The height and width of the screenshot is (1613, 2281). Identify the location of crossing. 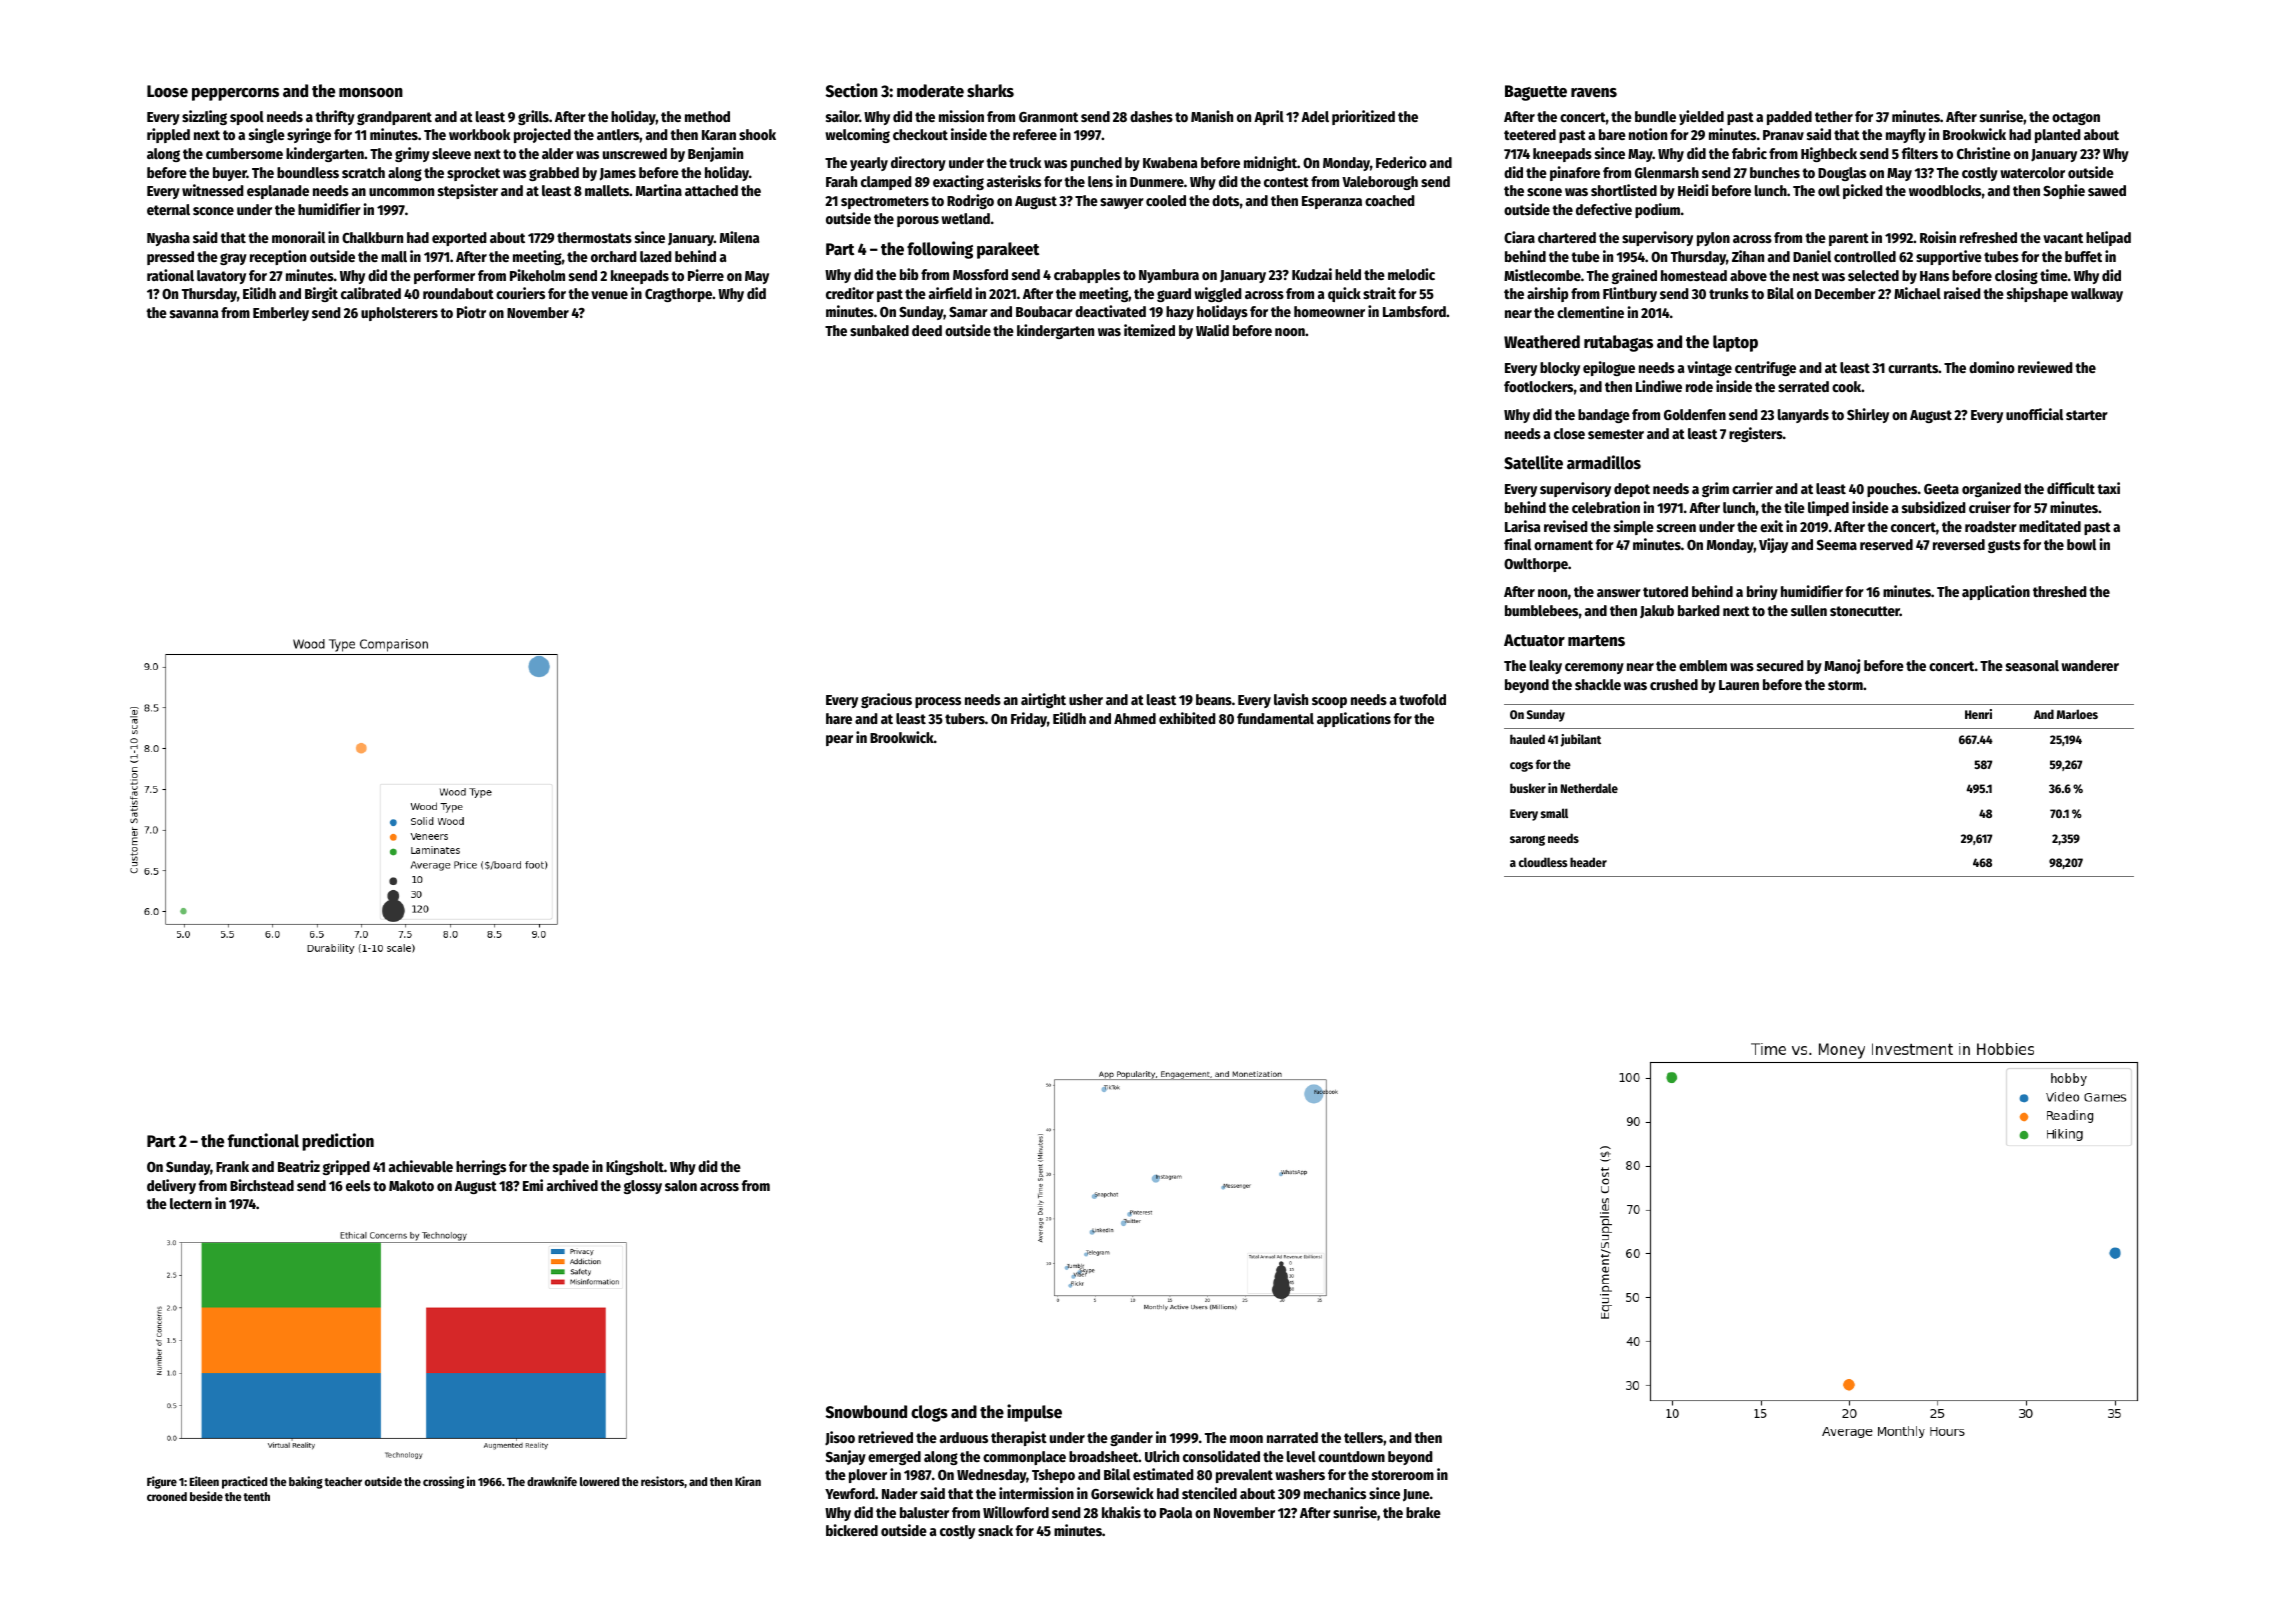
(443, 1482).
